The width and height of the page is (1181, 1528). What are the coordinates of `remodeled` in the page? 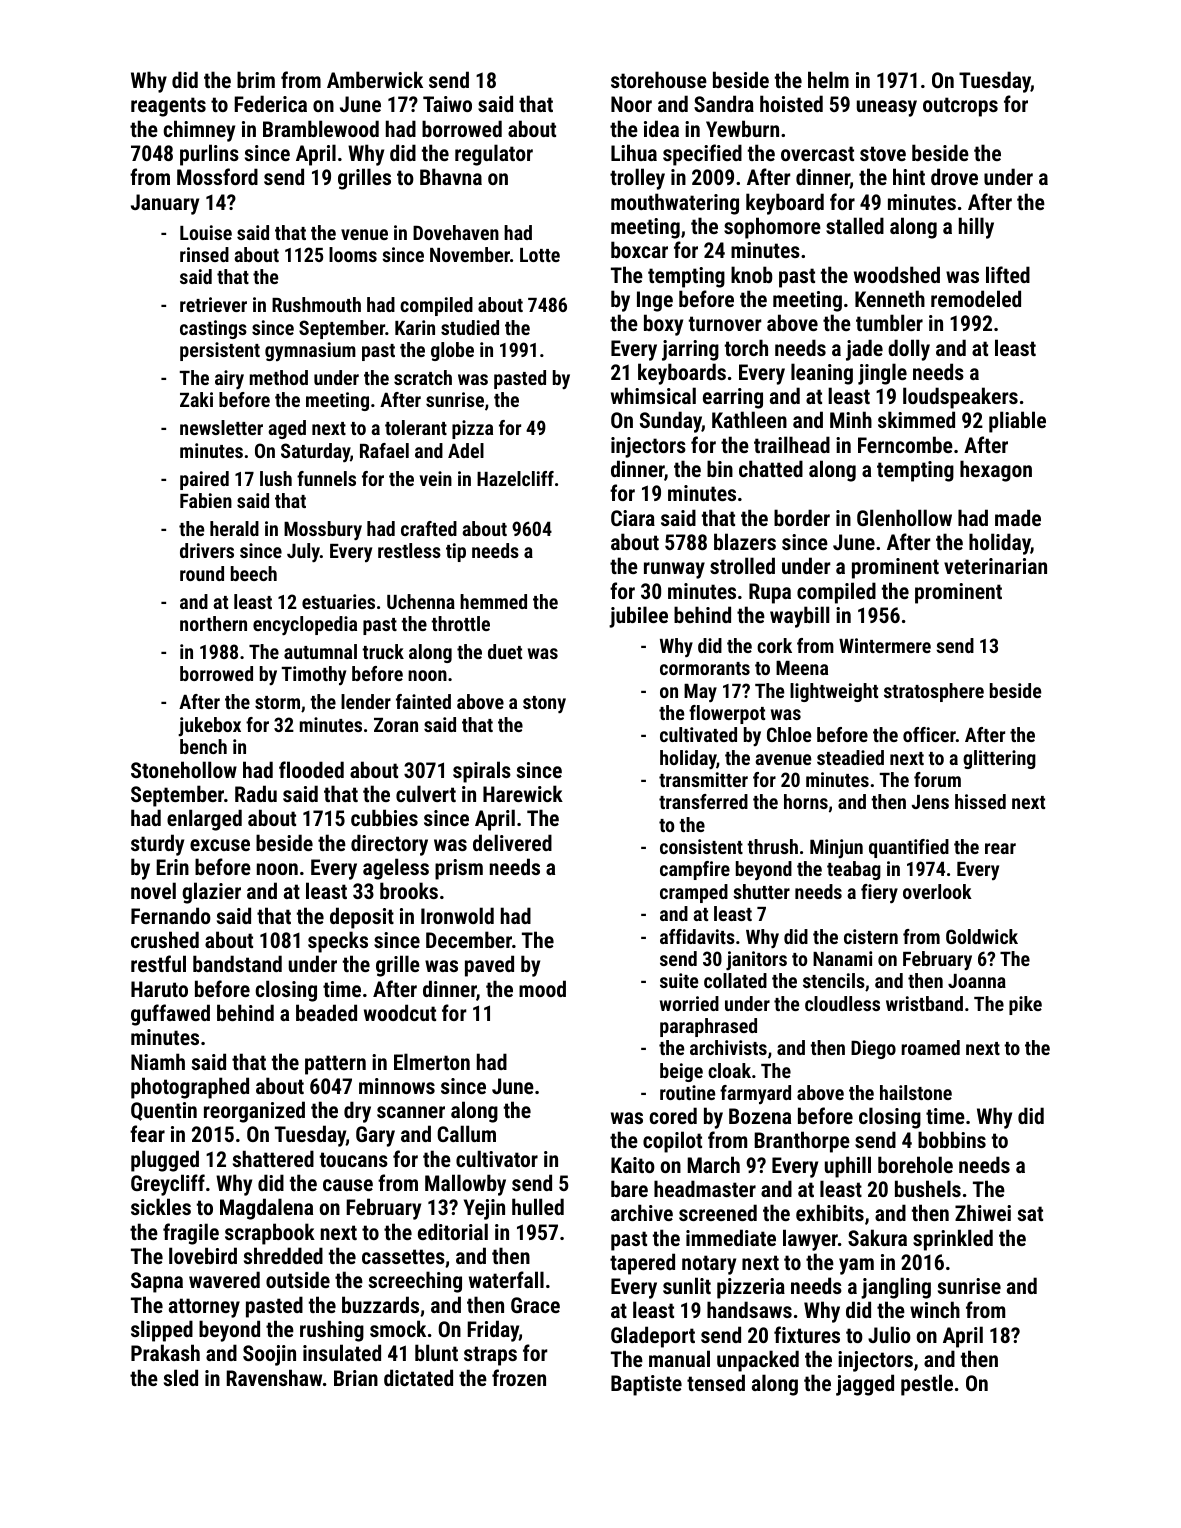 It's located at (976, 298).
